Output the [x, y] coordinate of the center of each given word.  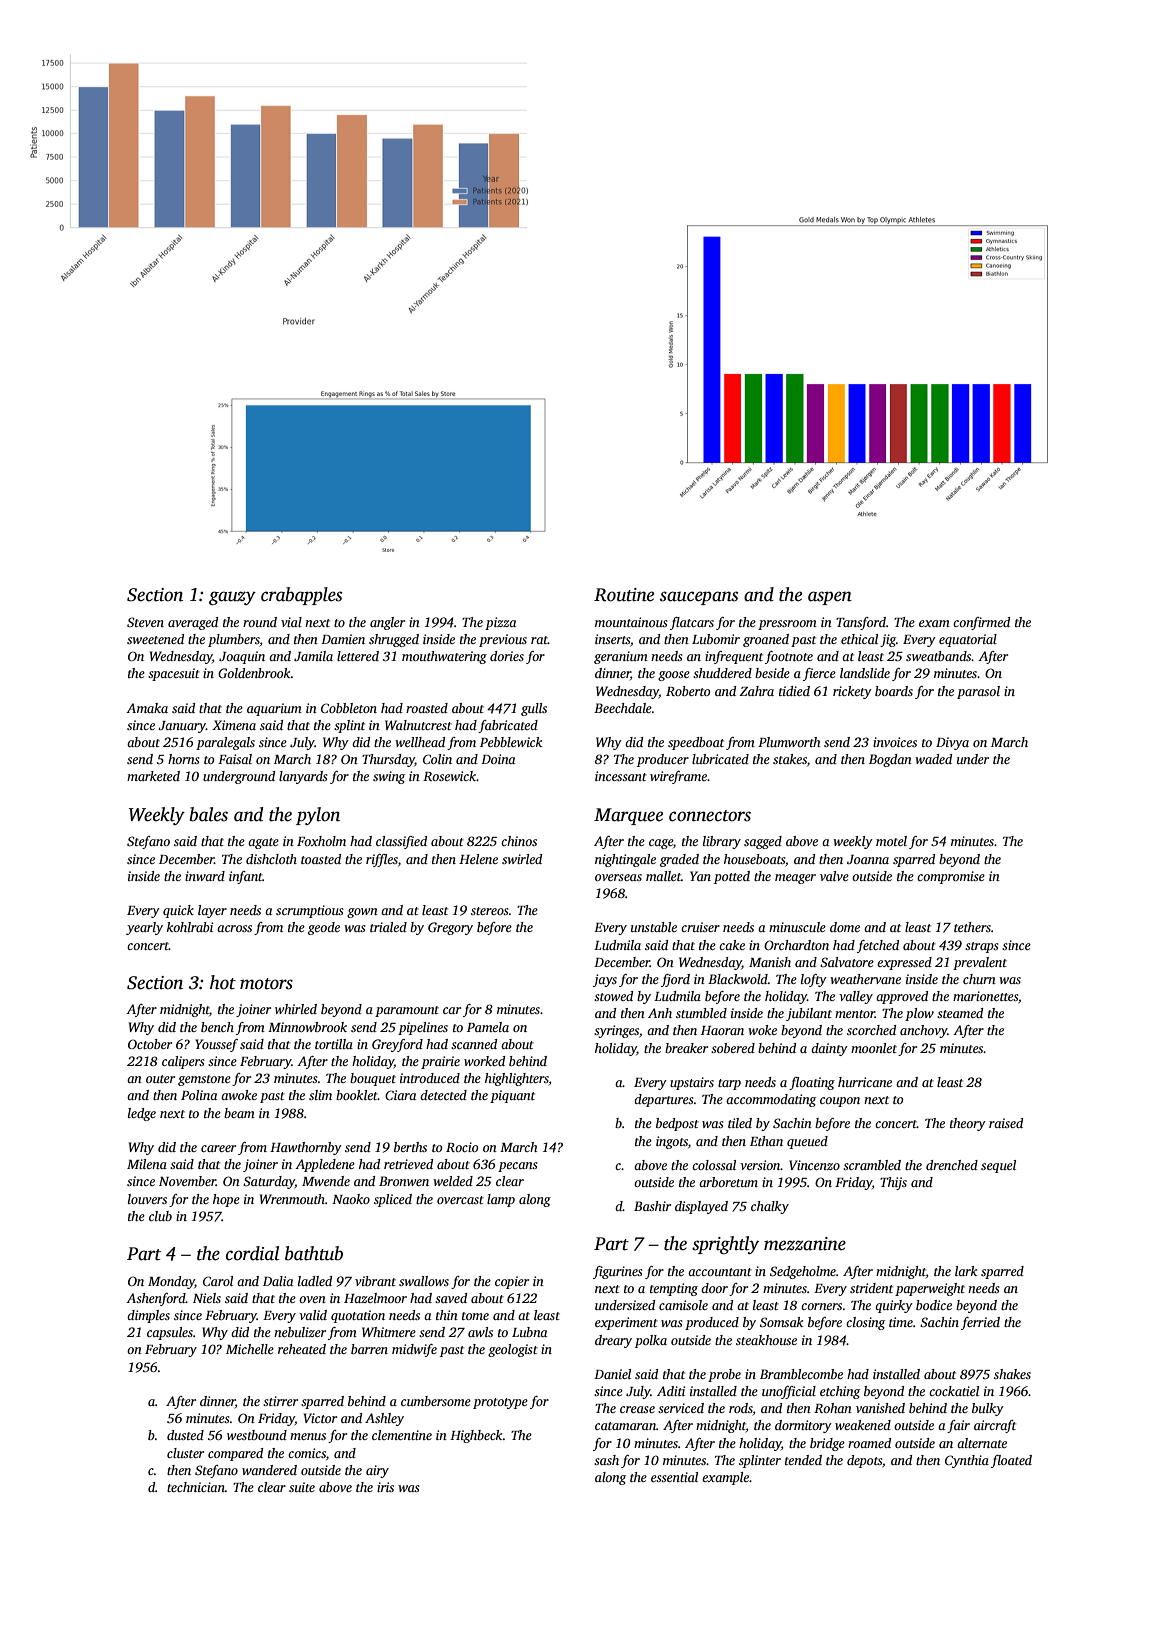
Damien [343, 639]
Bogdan [890, 760]
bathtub [314, 1253]
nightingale [625, 860]
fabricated [508, 726]
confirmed [981, 623]
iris [385, 1487]
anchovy [923, 1031]
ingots [672, 1142]
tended [803, 1460]
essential [674, 1477]
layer [212, 911]
